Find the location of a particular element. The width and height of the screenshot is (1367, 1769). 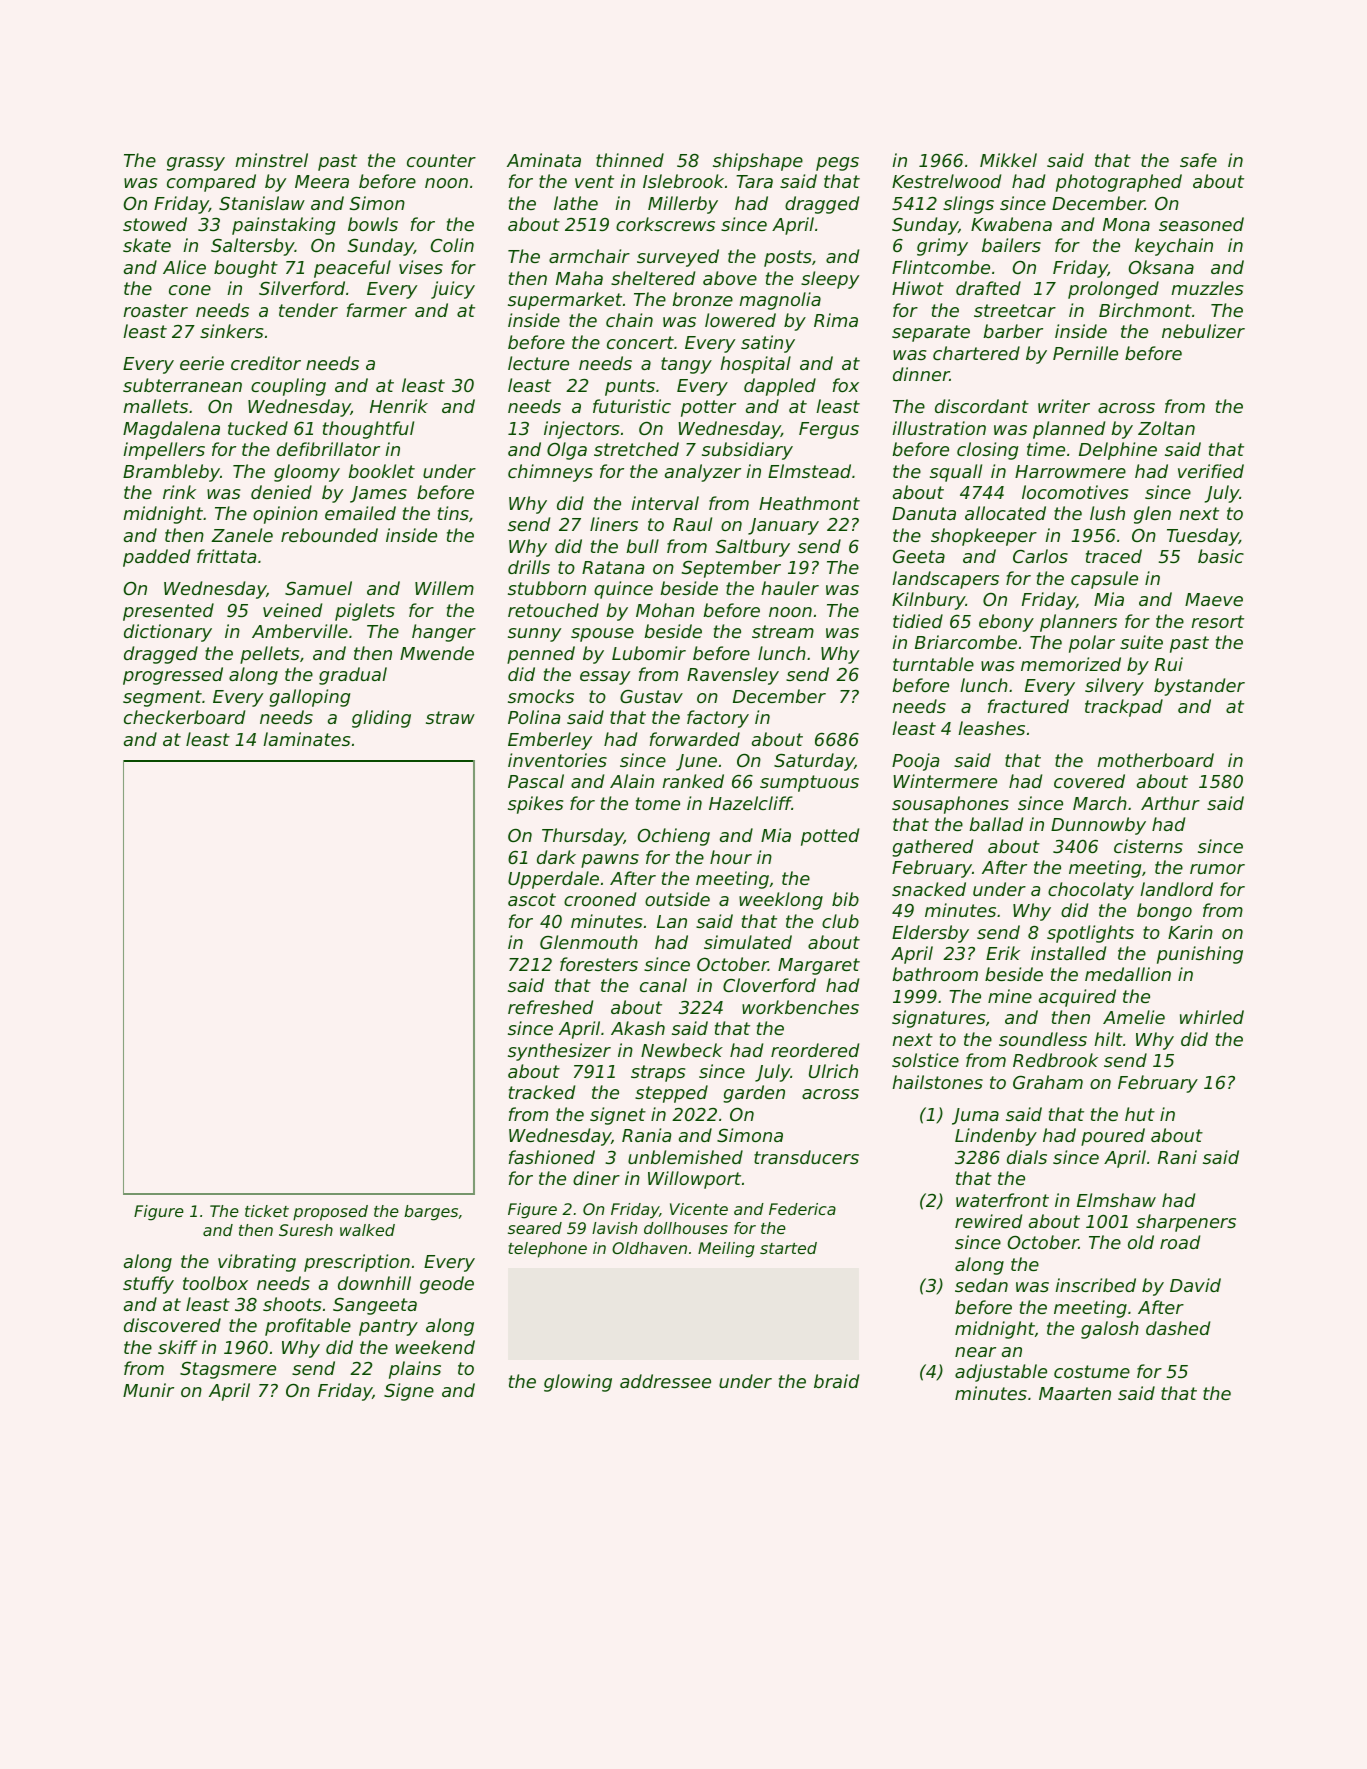

fashioned is located at coordinates (552, 1157).
